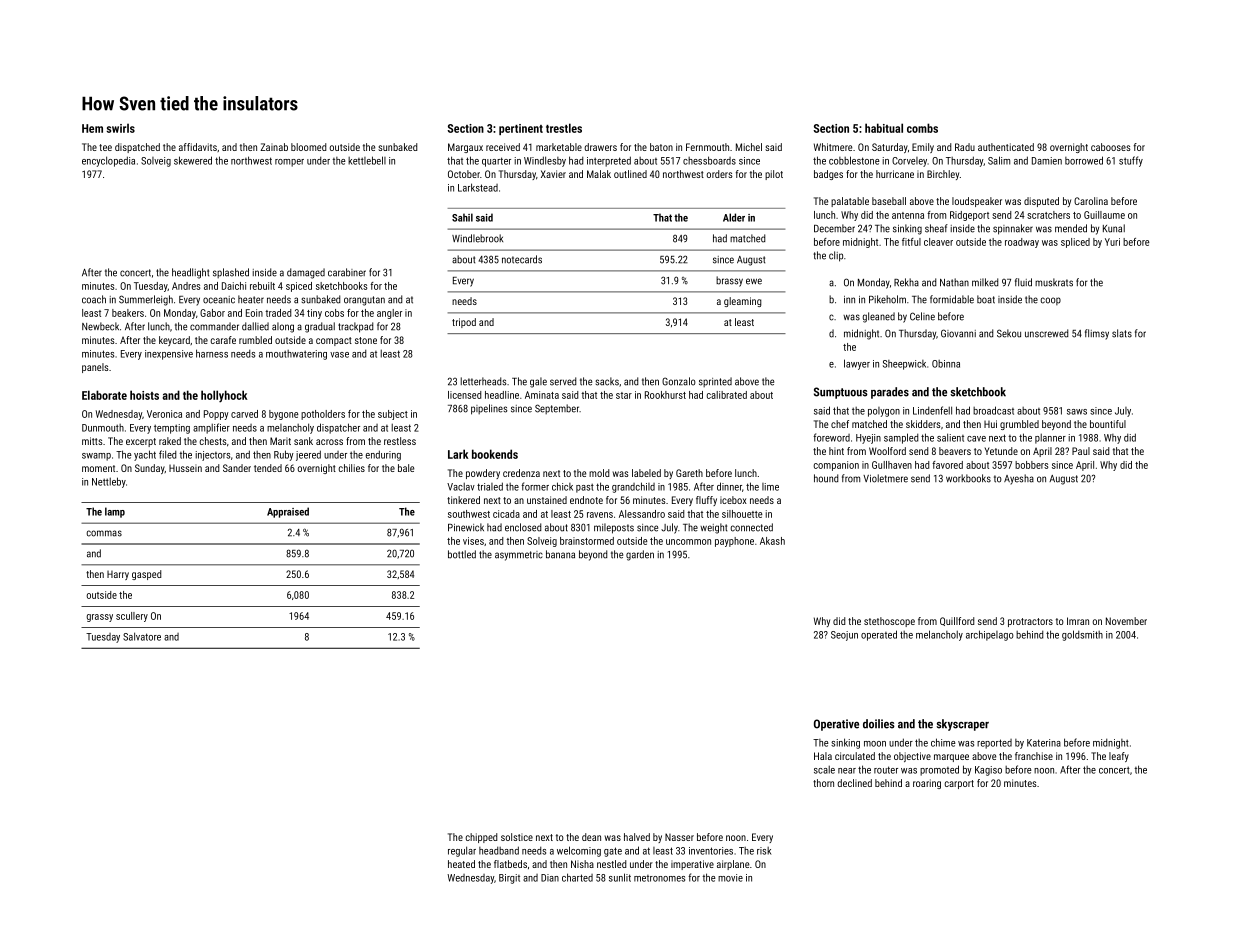  Describe the element at coordinates (884, 128) in the page. I see `habitual` at that location.
